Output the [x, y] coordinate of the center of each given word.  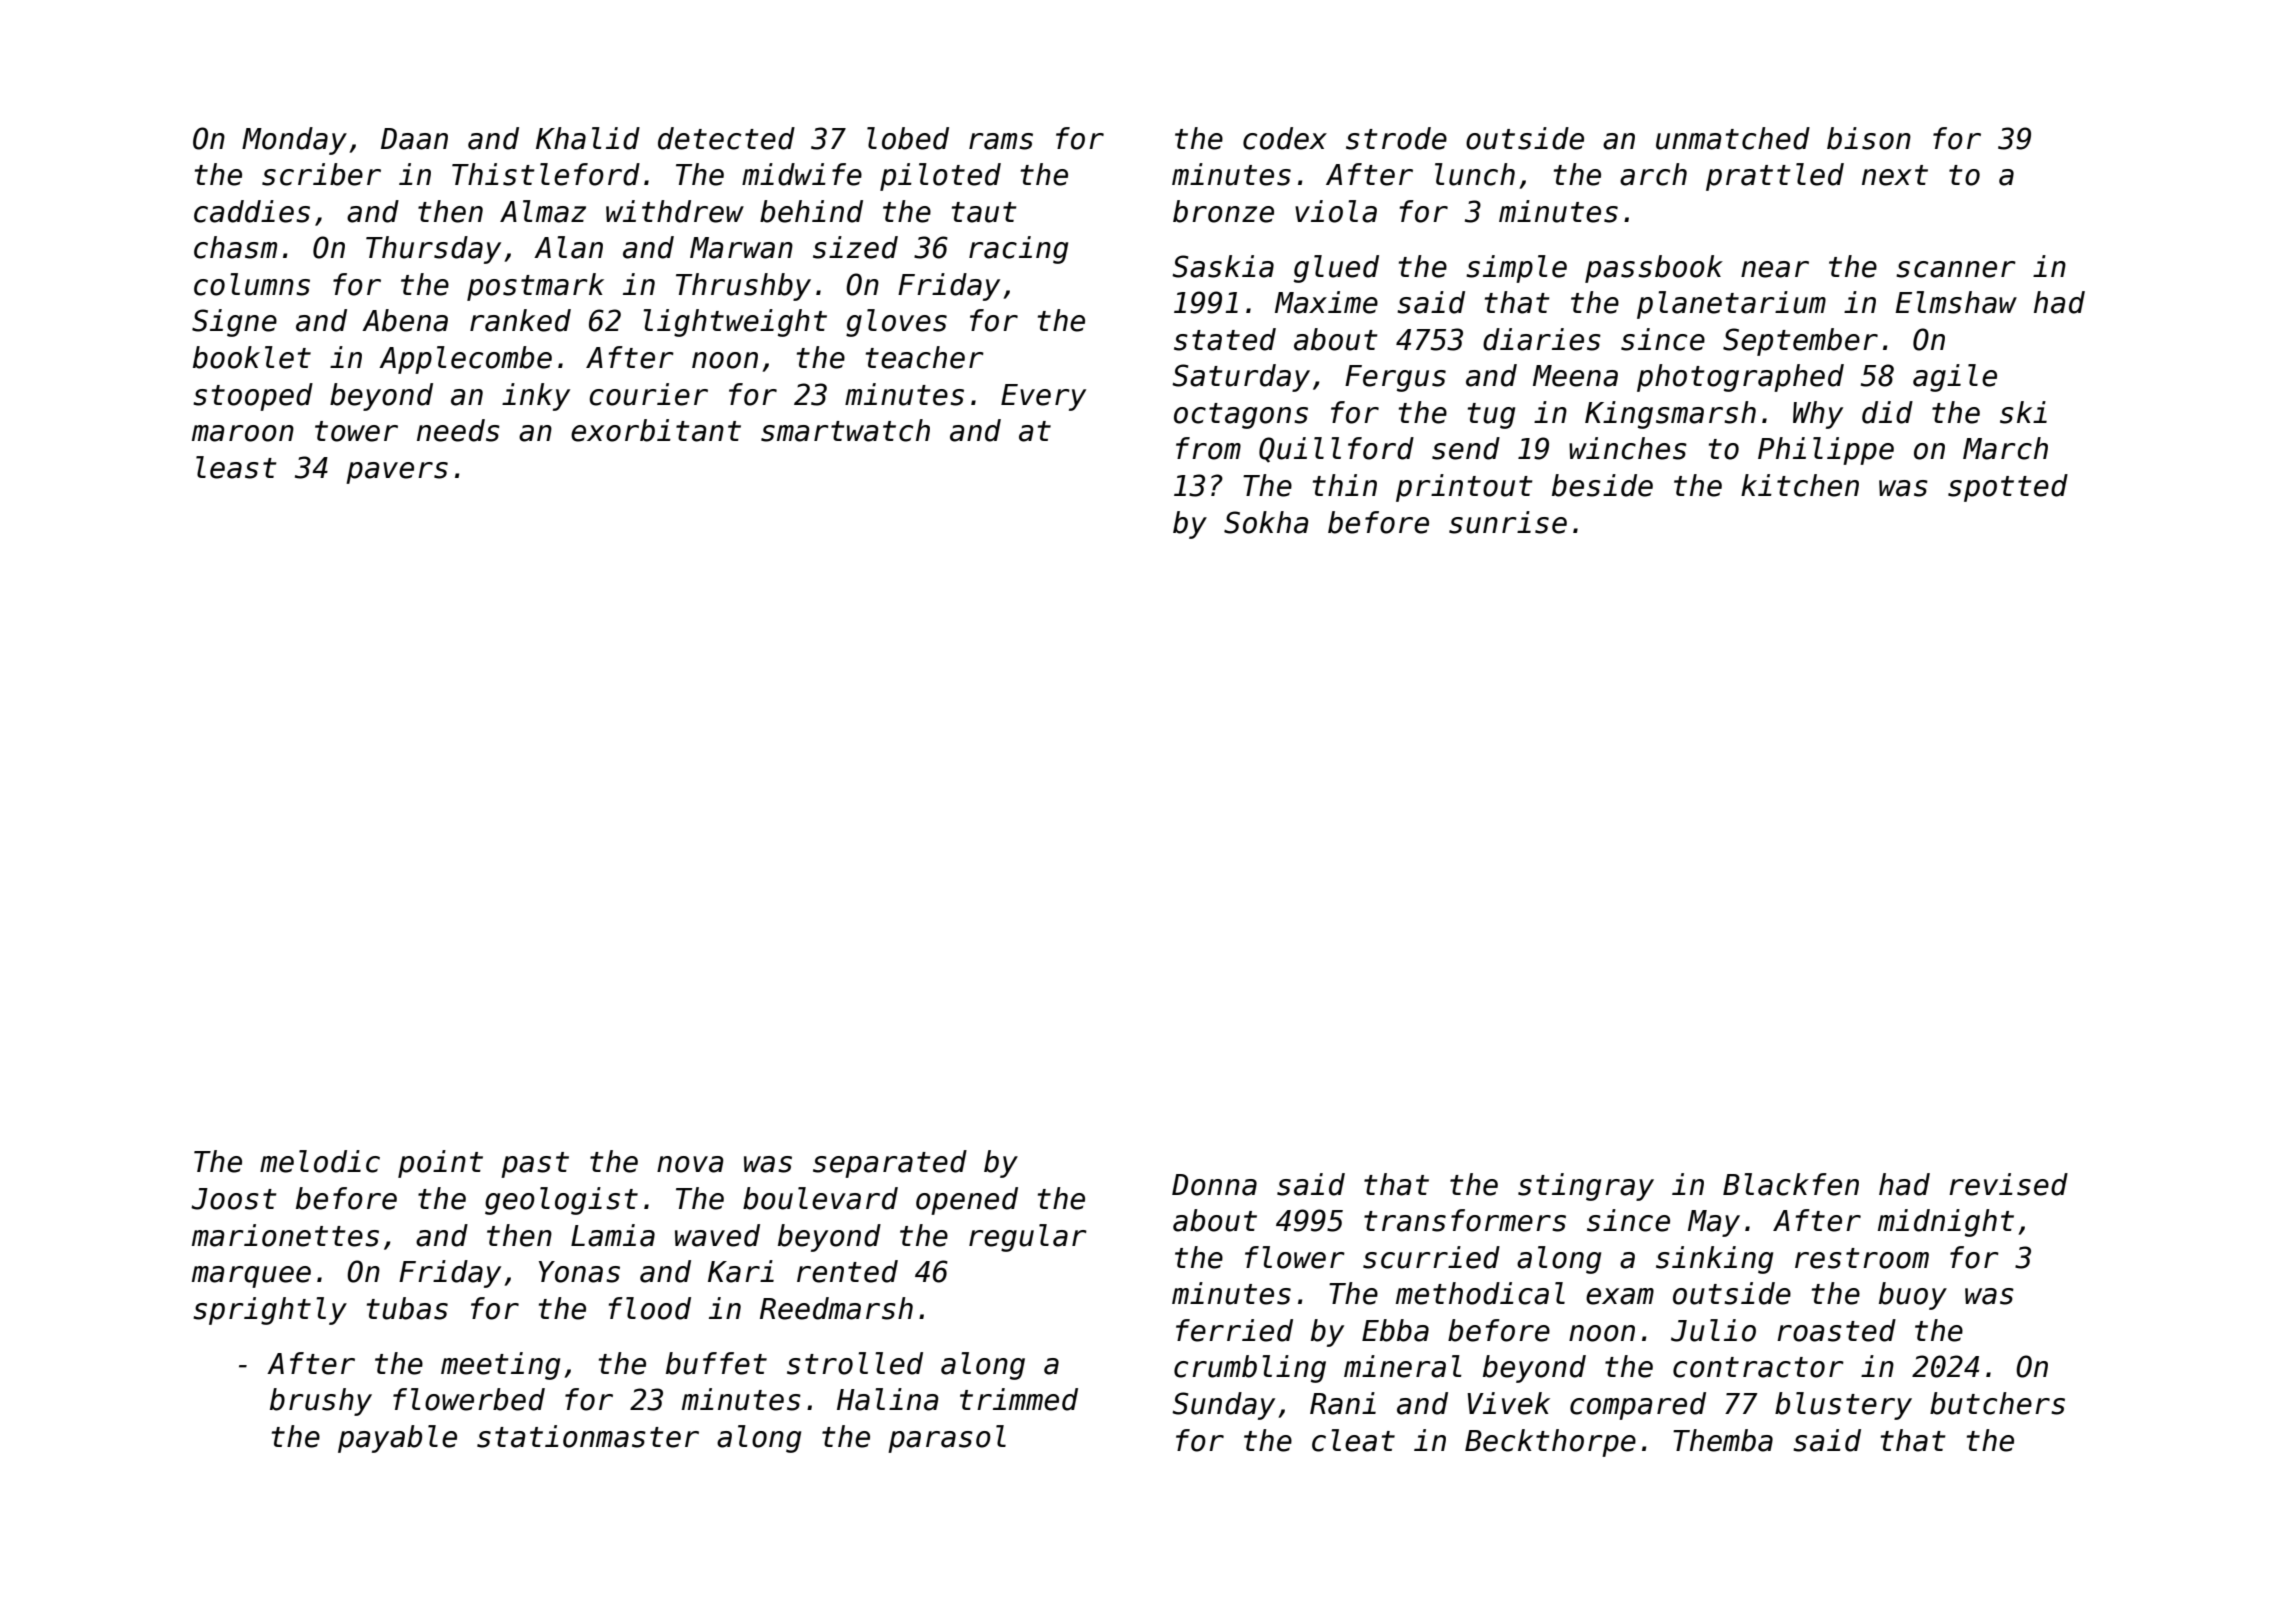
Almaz [543, 211]
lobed [908, 138]
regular [1028, 1238]
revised [2008, 1184]
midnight [1946, 1223]
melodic [320, 1161]
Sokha [1266, 522]
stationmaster [588, 1436]
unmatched [1733, 138]
